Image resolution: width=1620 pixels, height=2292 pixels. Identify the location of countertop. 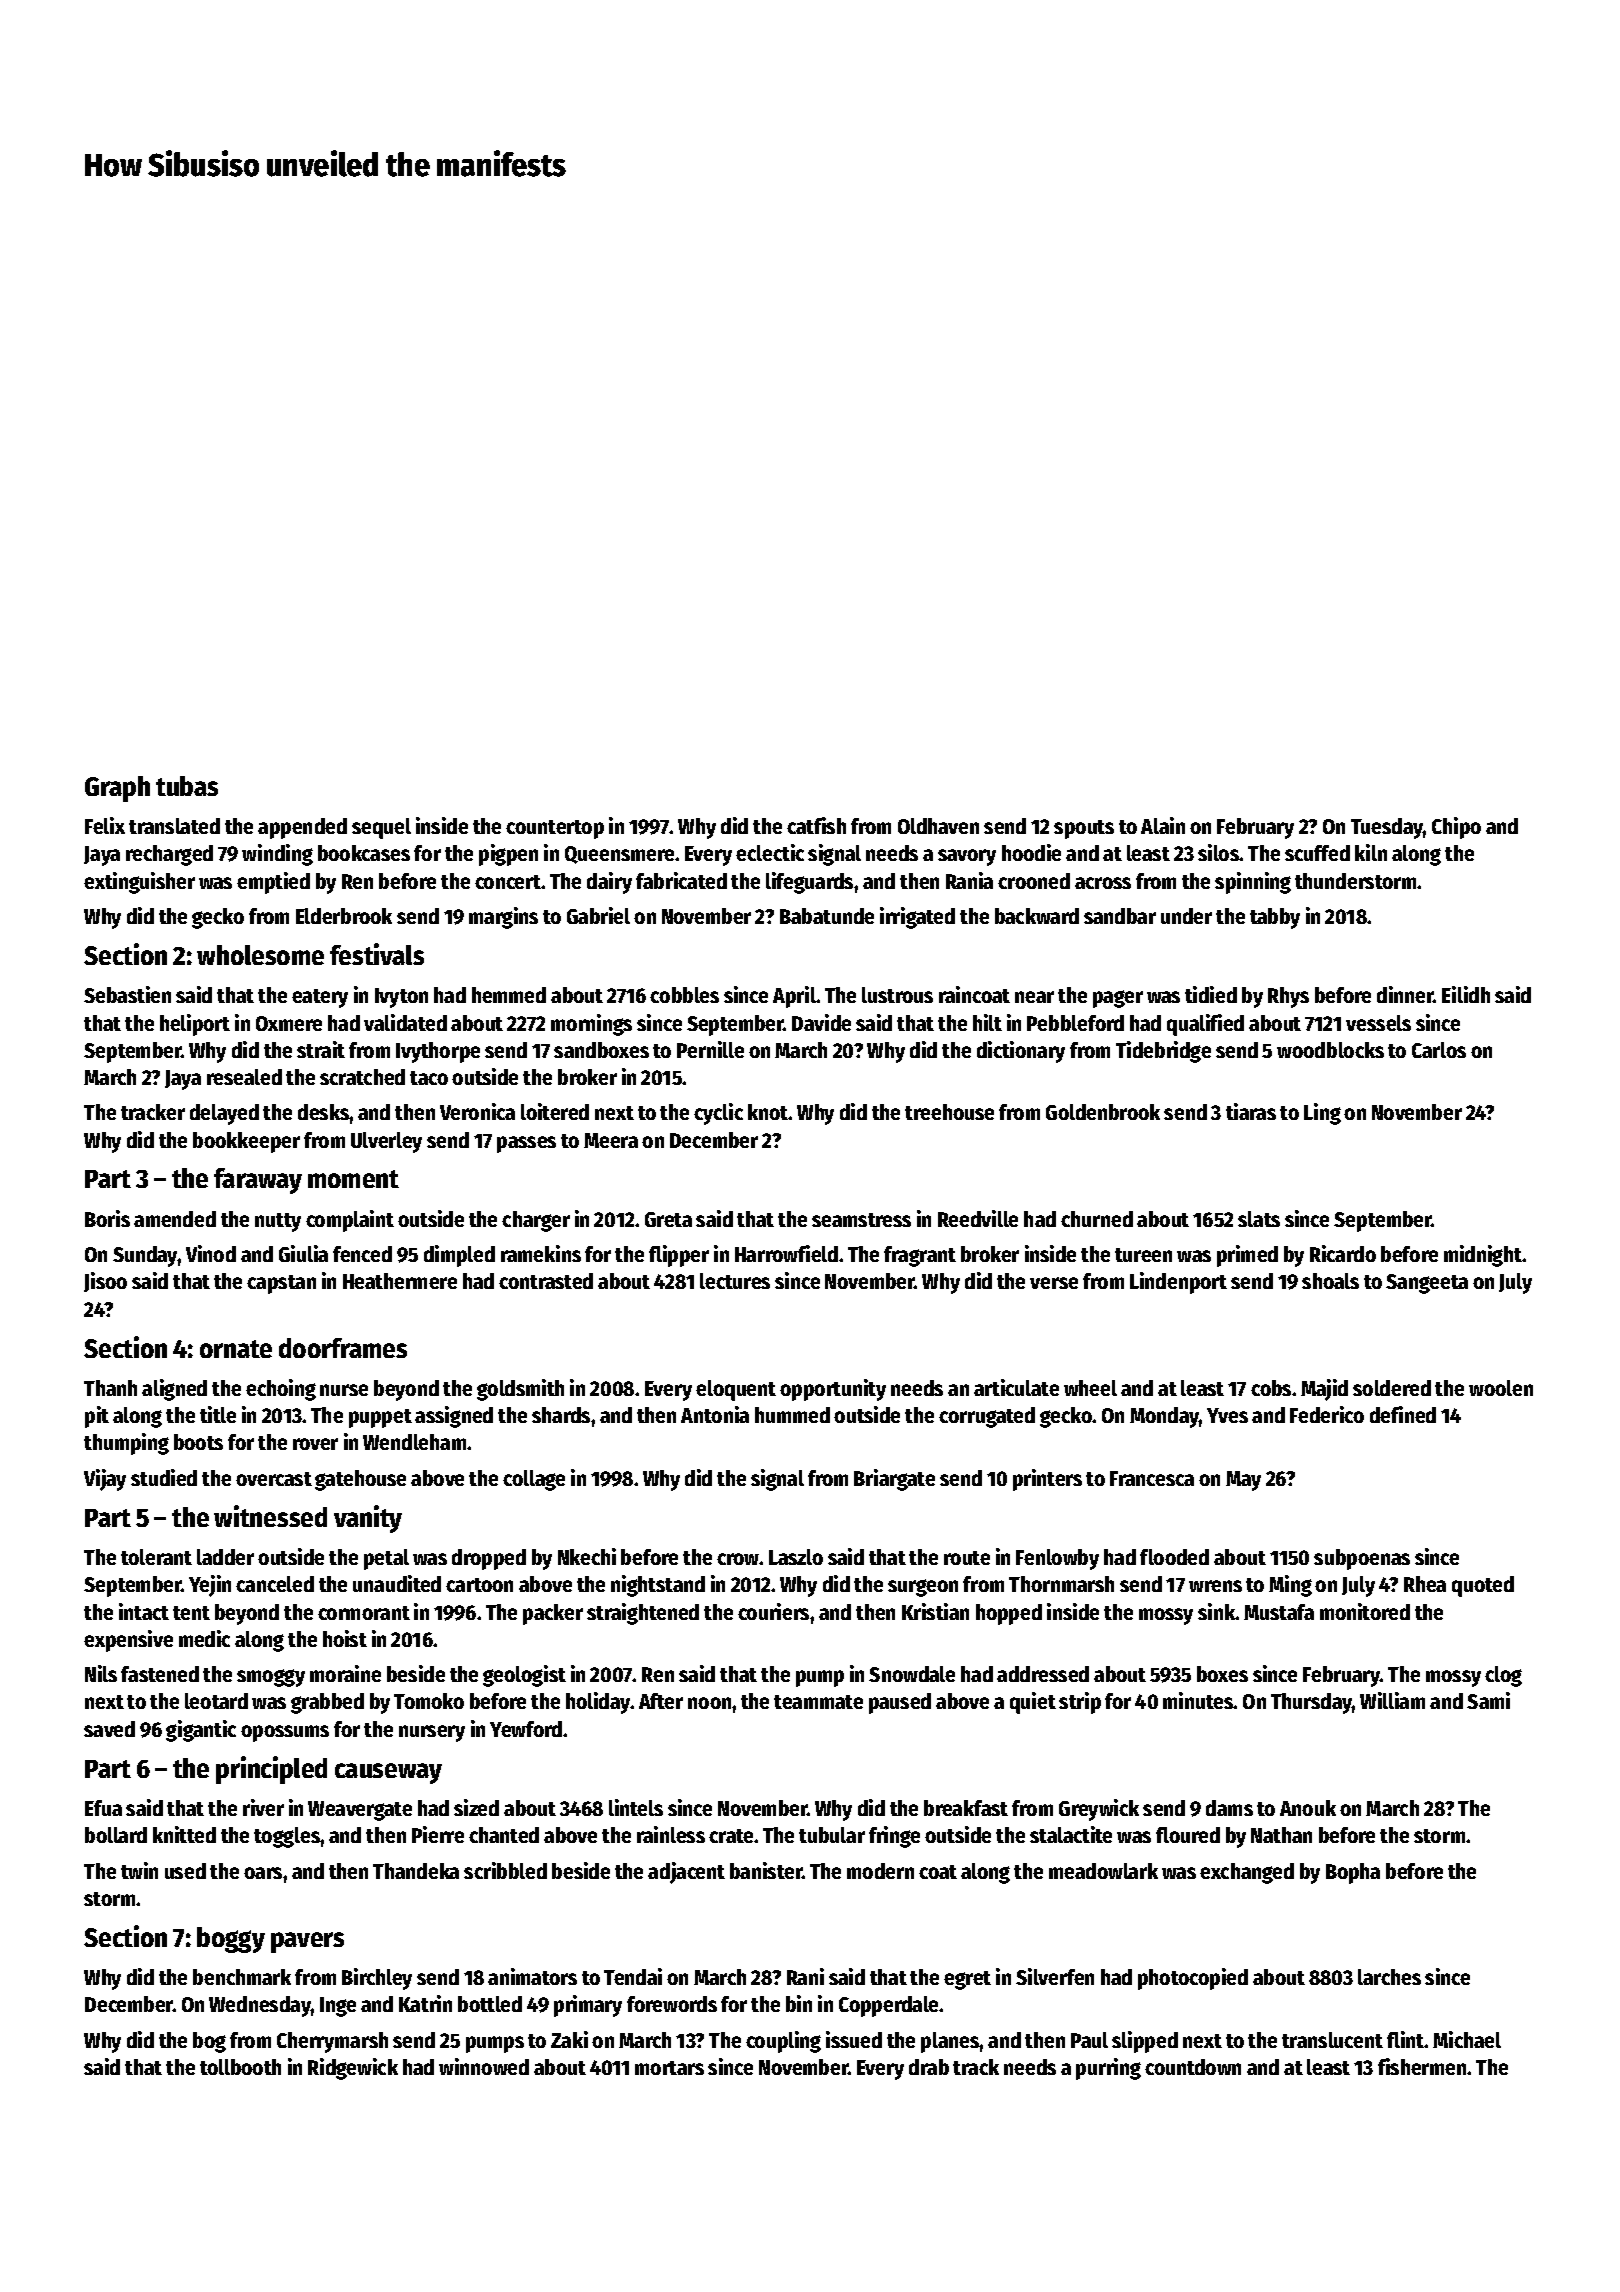
(555, 829).
